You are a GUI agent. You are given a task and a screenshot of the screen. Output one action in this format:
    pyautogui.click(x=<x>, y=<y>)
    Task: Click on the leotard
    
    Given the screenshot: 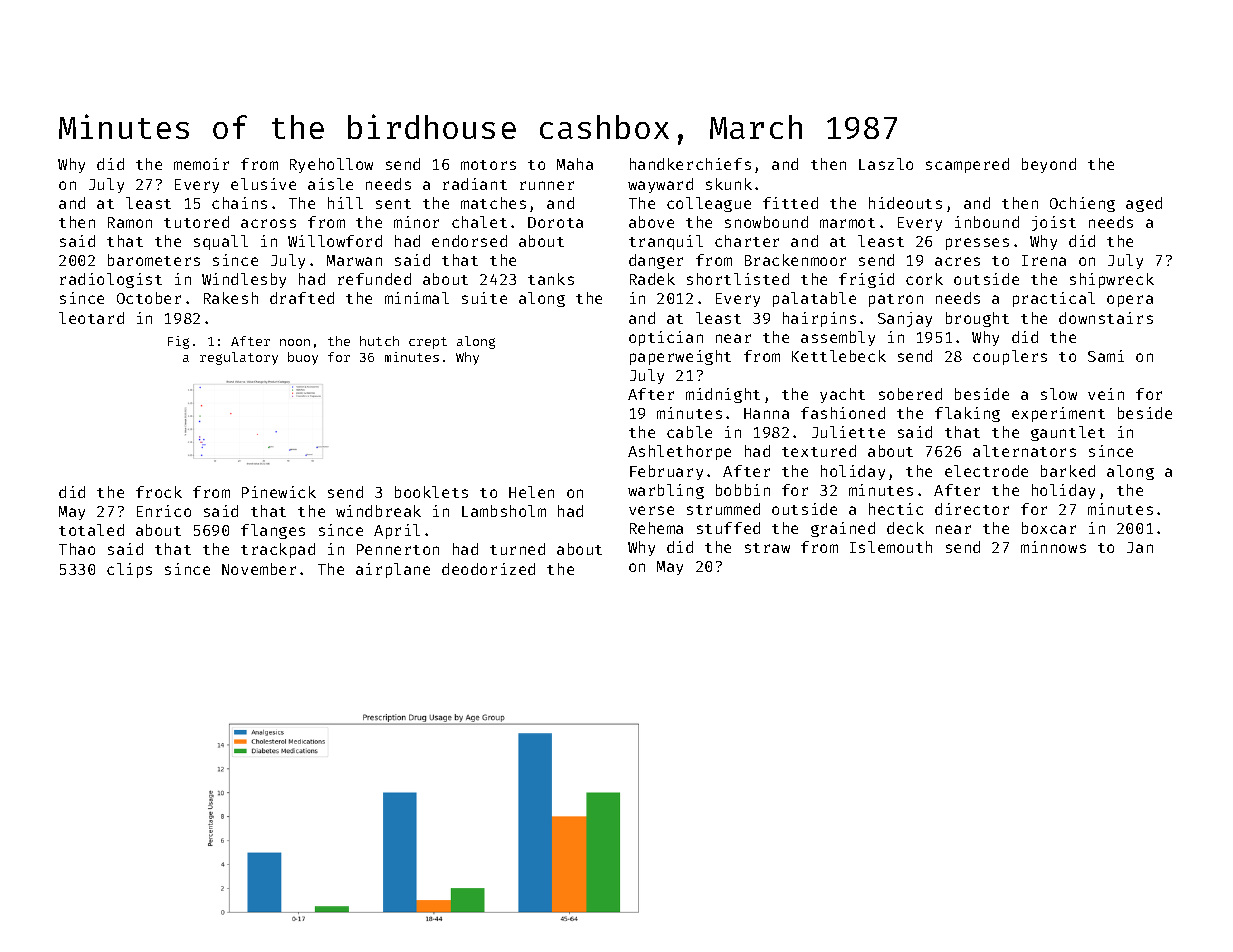 What is the action you would take?
    pyautogui.click(x=91, y=318)
